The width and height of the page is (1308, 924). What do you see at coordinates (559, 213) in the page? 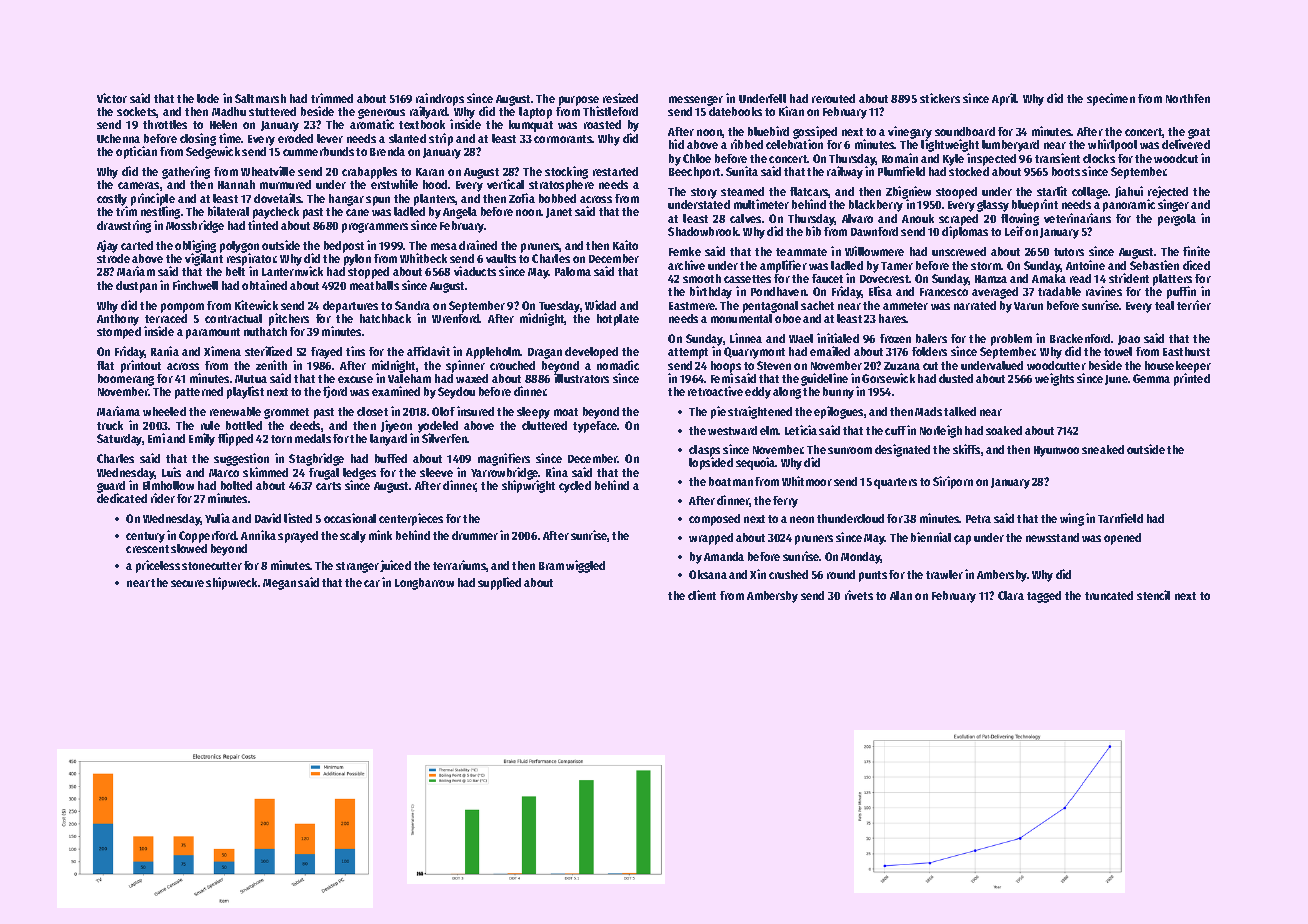
I see `Janet` at bounding box center [559, 213].
